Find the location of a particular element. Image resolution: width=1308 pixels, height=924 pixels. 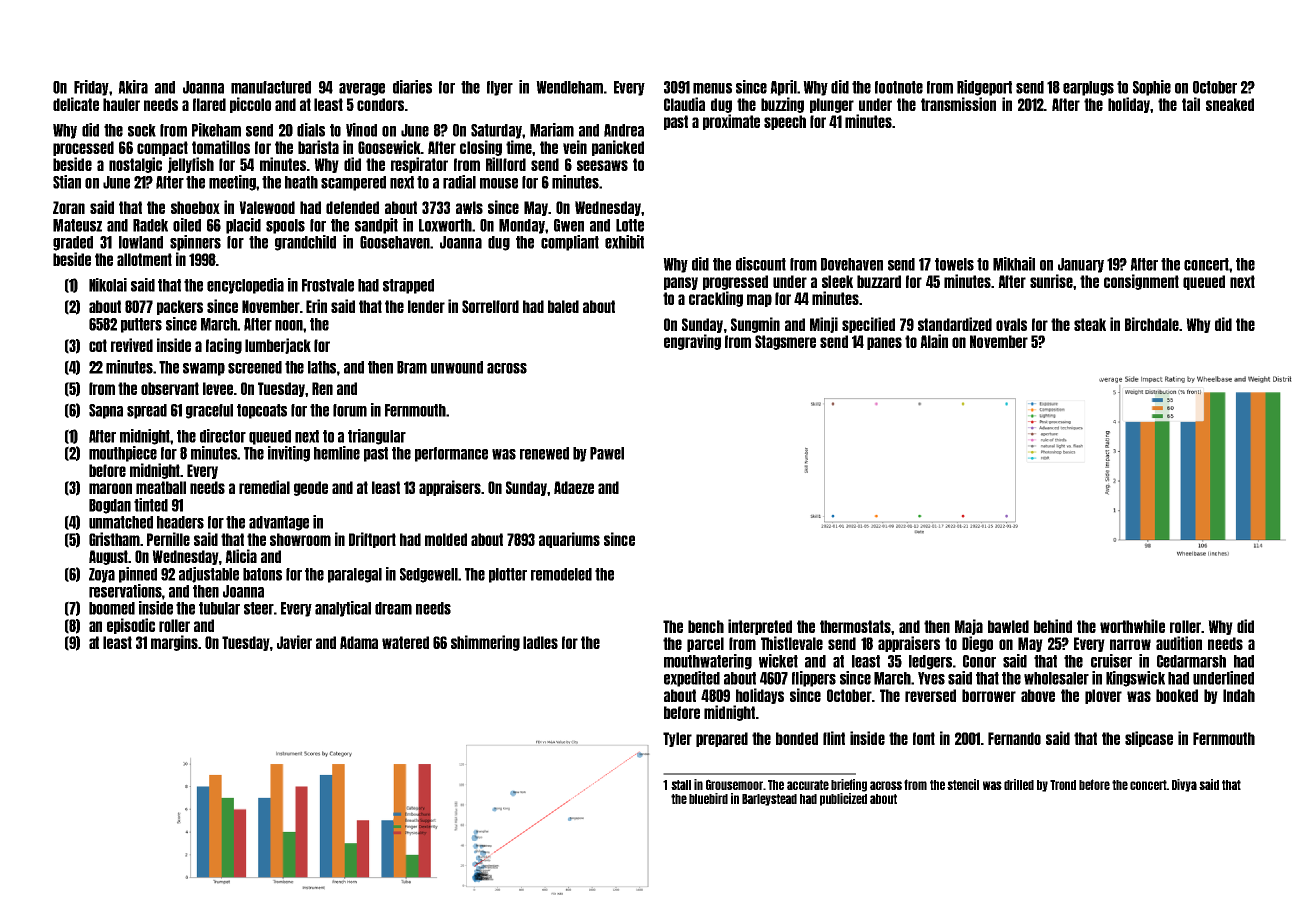

Birchdale is located at coordinates (1152, 324).
